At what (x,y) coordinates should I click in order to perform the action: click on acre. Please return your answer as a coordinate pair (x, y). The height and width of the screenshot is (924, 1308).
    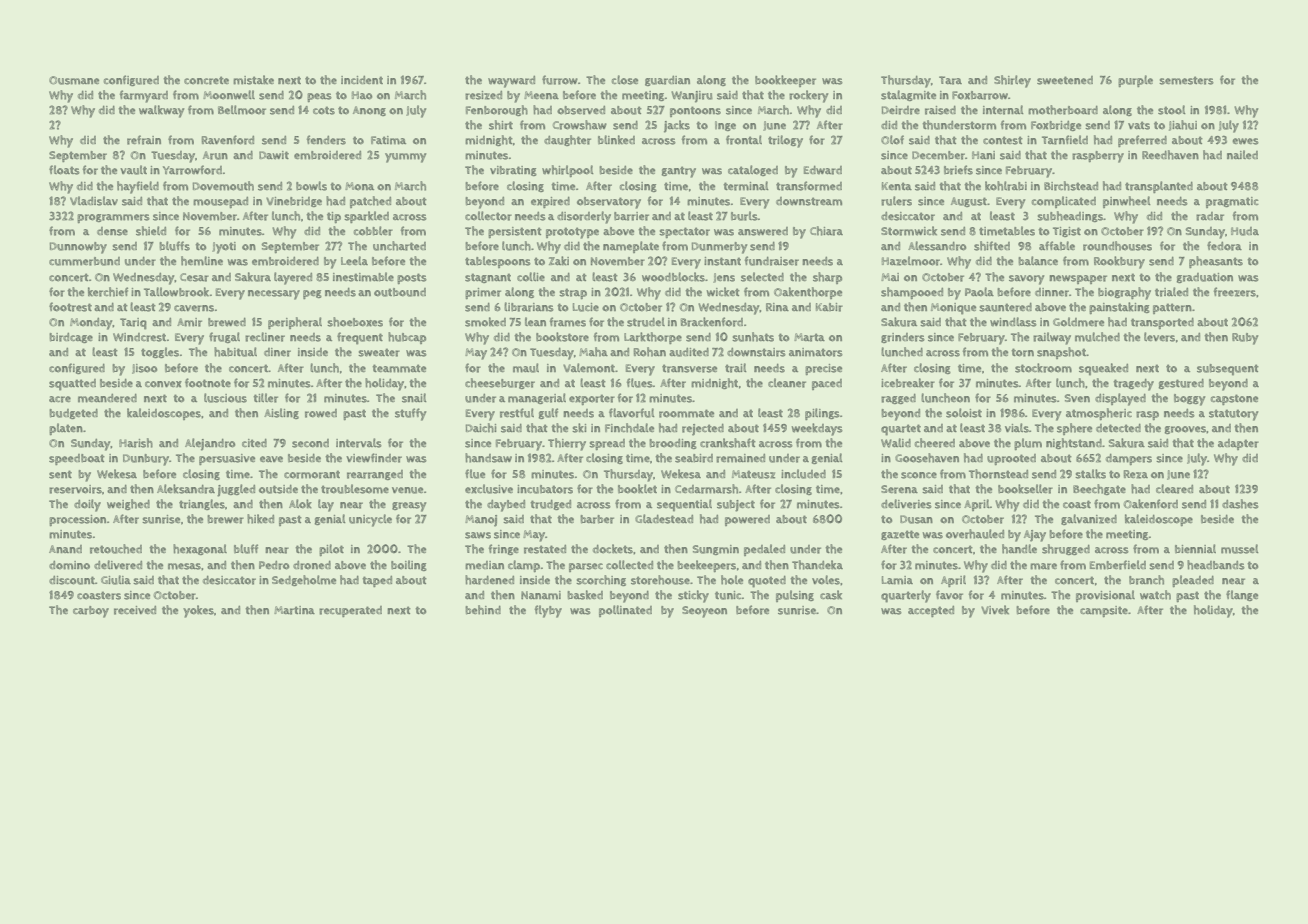
    Looking at the image, I should click on (60, 399).
